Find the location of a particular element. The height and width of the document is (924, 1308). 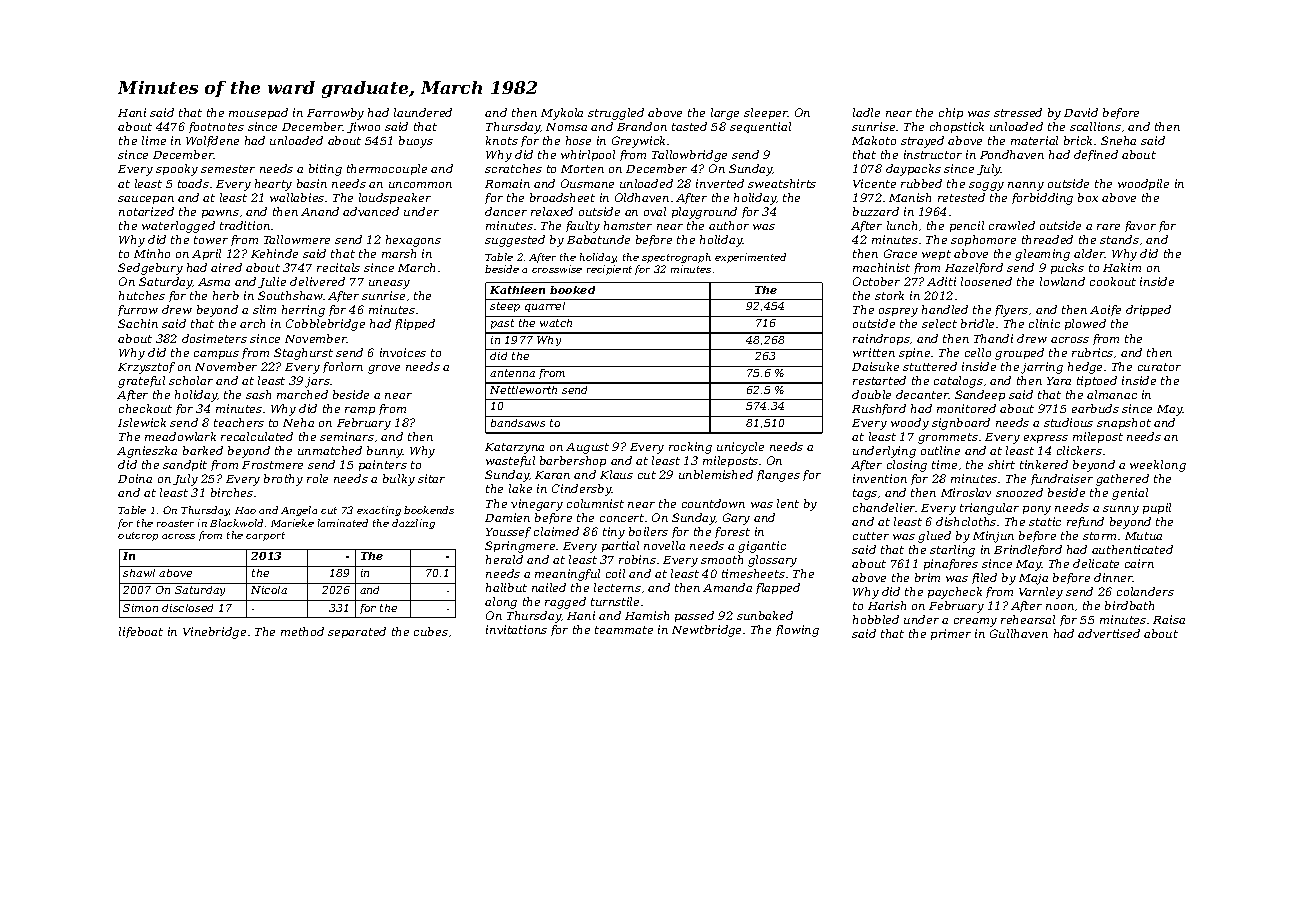

brim is located at coordinates (927, 577).
